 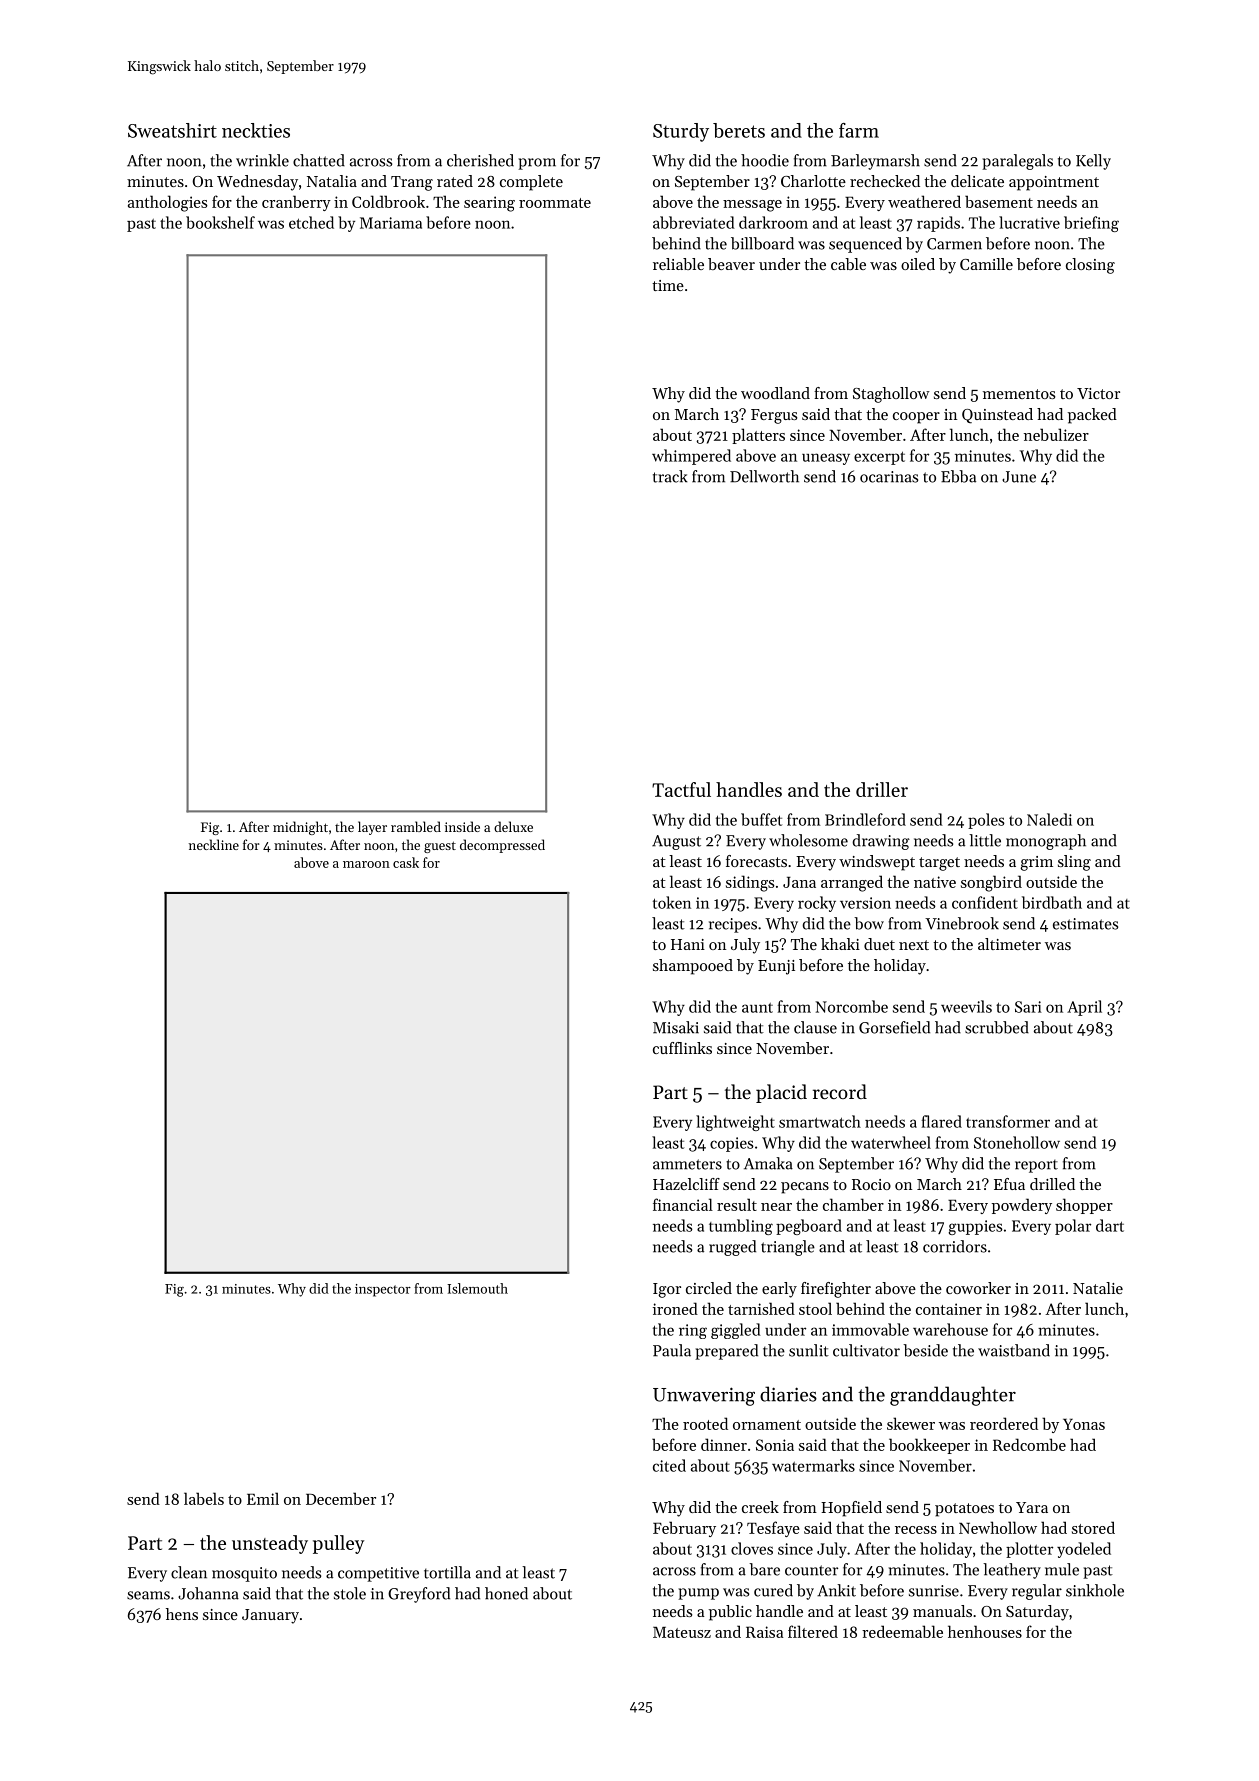 I want to click on Naledi, so click(x=1049, y=819).
